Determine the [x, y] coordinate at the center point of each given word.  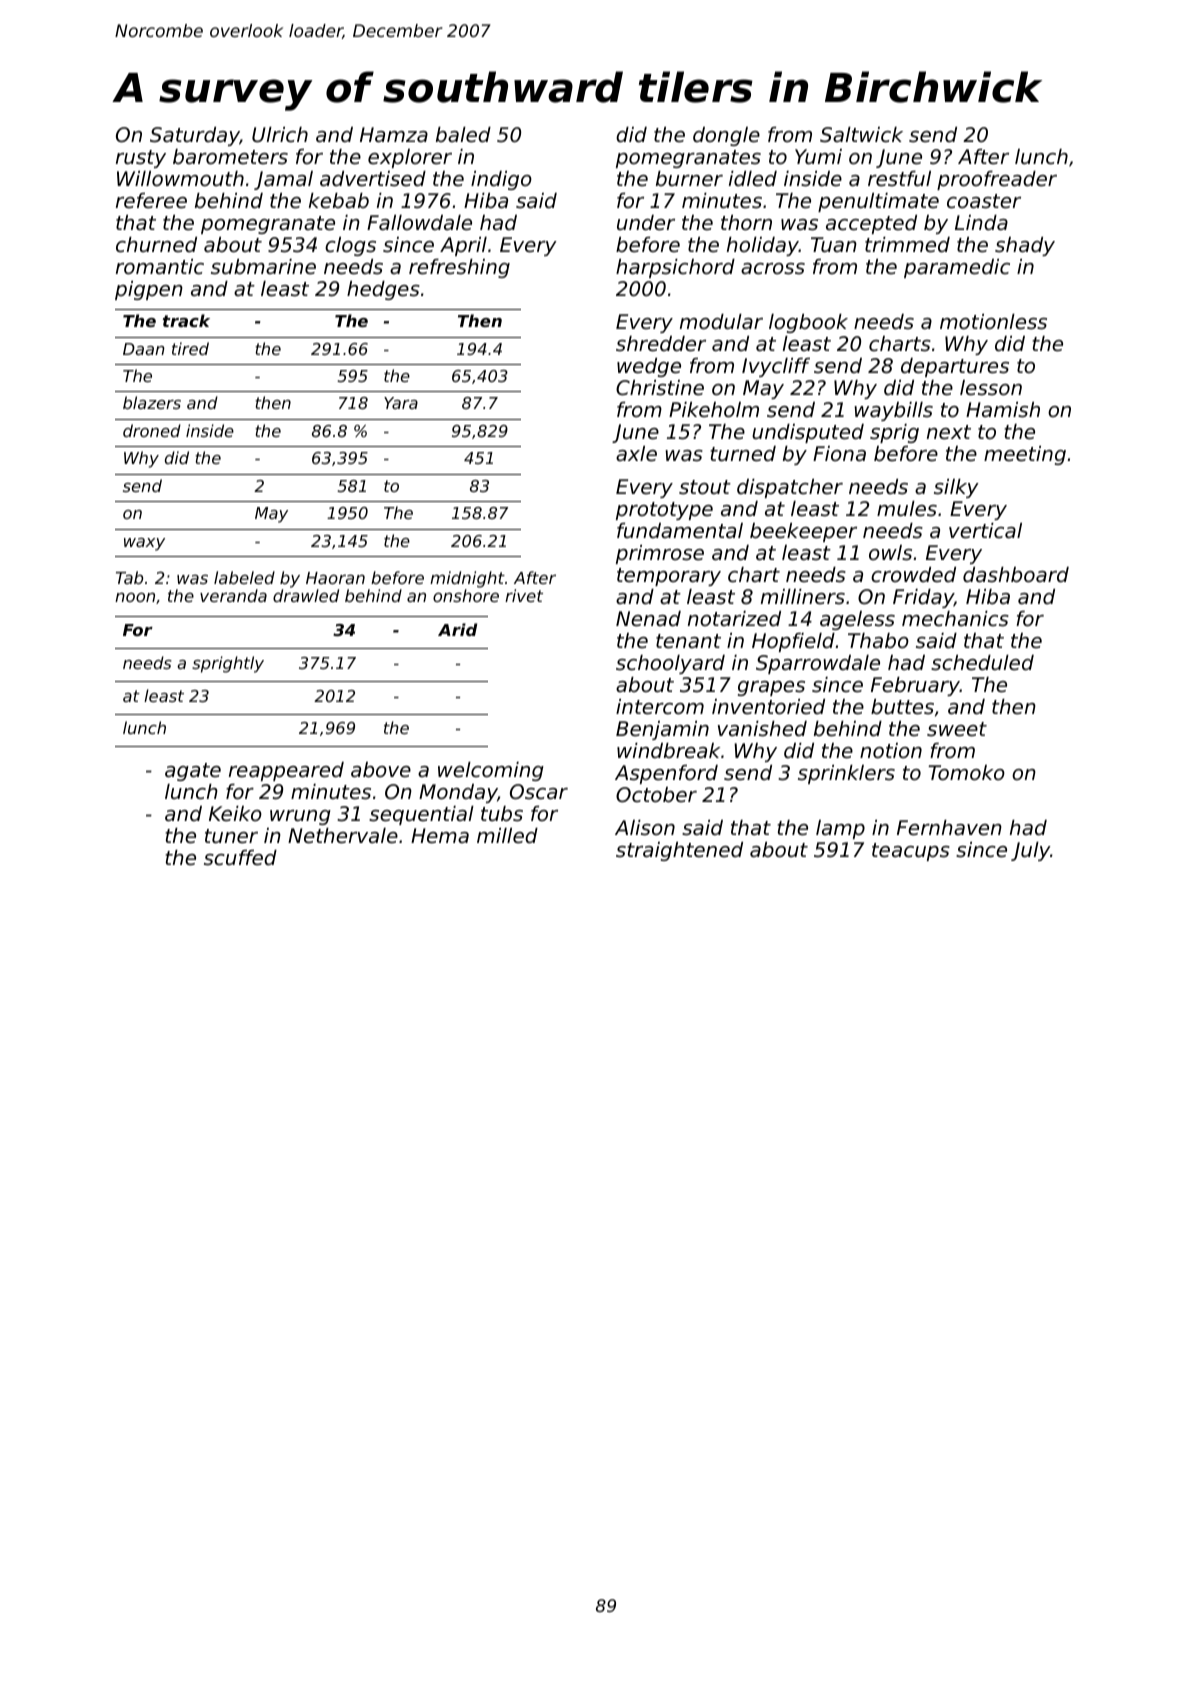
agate [193, 772]
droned [152, 430]
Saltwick [861, 135]
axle [636, 453]
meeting [1025, 455]
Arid [457, 629]
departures [955, 367]
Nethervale [343, 836]
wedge [649, 367]
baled [463, 134]
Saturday [195, 136]
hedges [383, 290]
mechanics [955, 619]
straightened [679, 851]
